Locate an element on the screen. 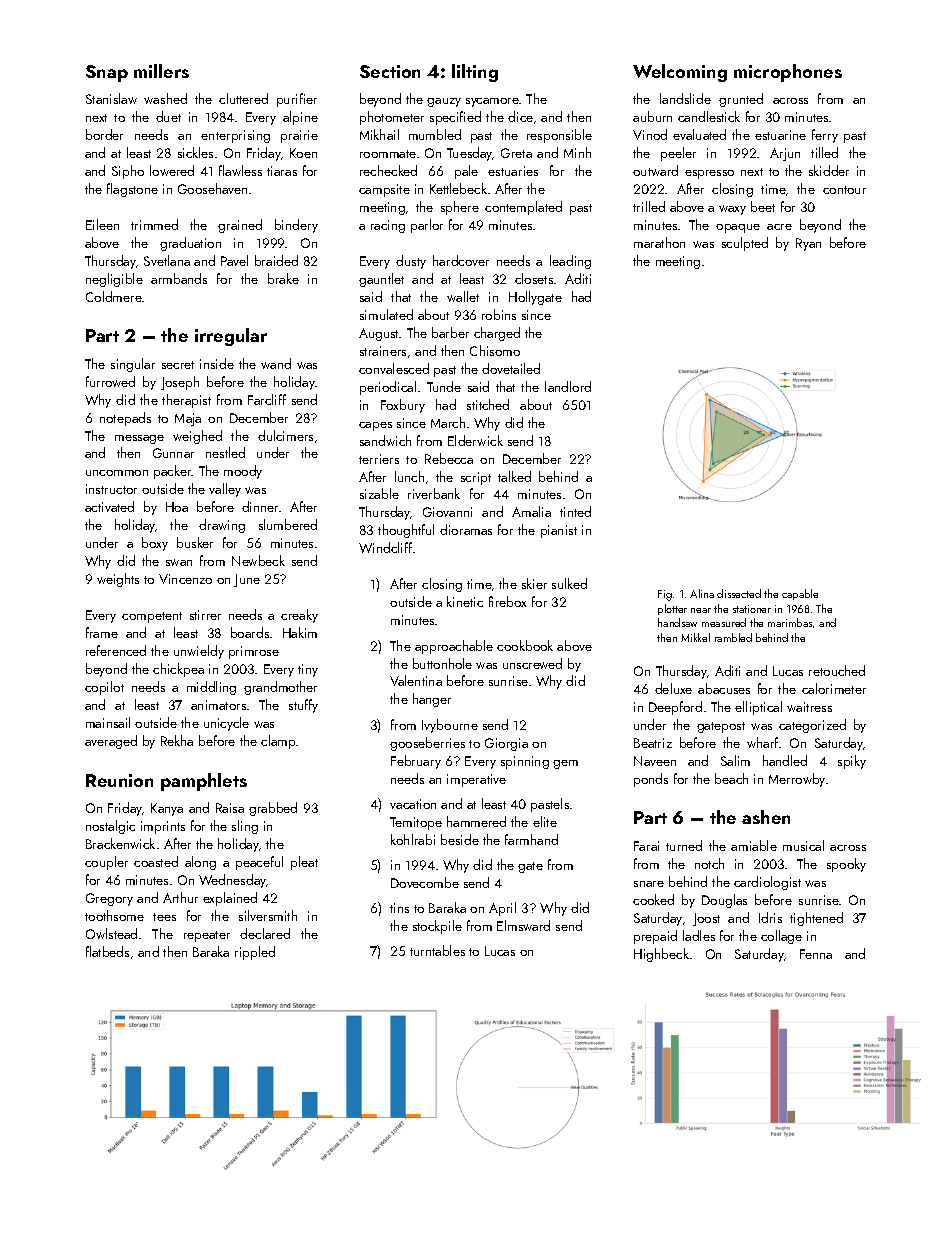 This screenshot has width=952, height=1233. purifier is located at coordinates (297, 100).
